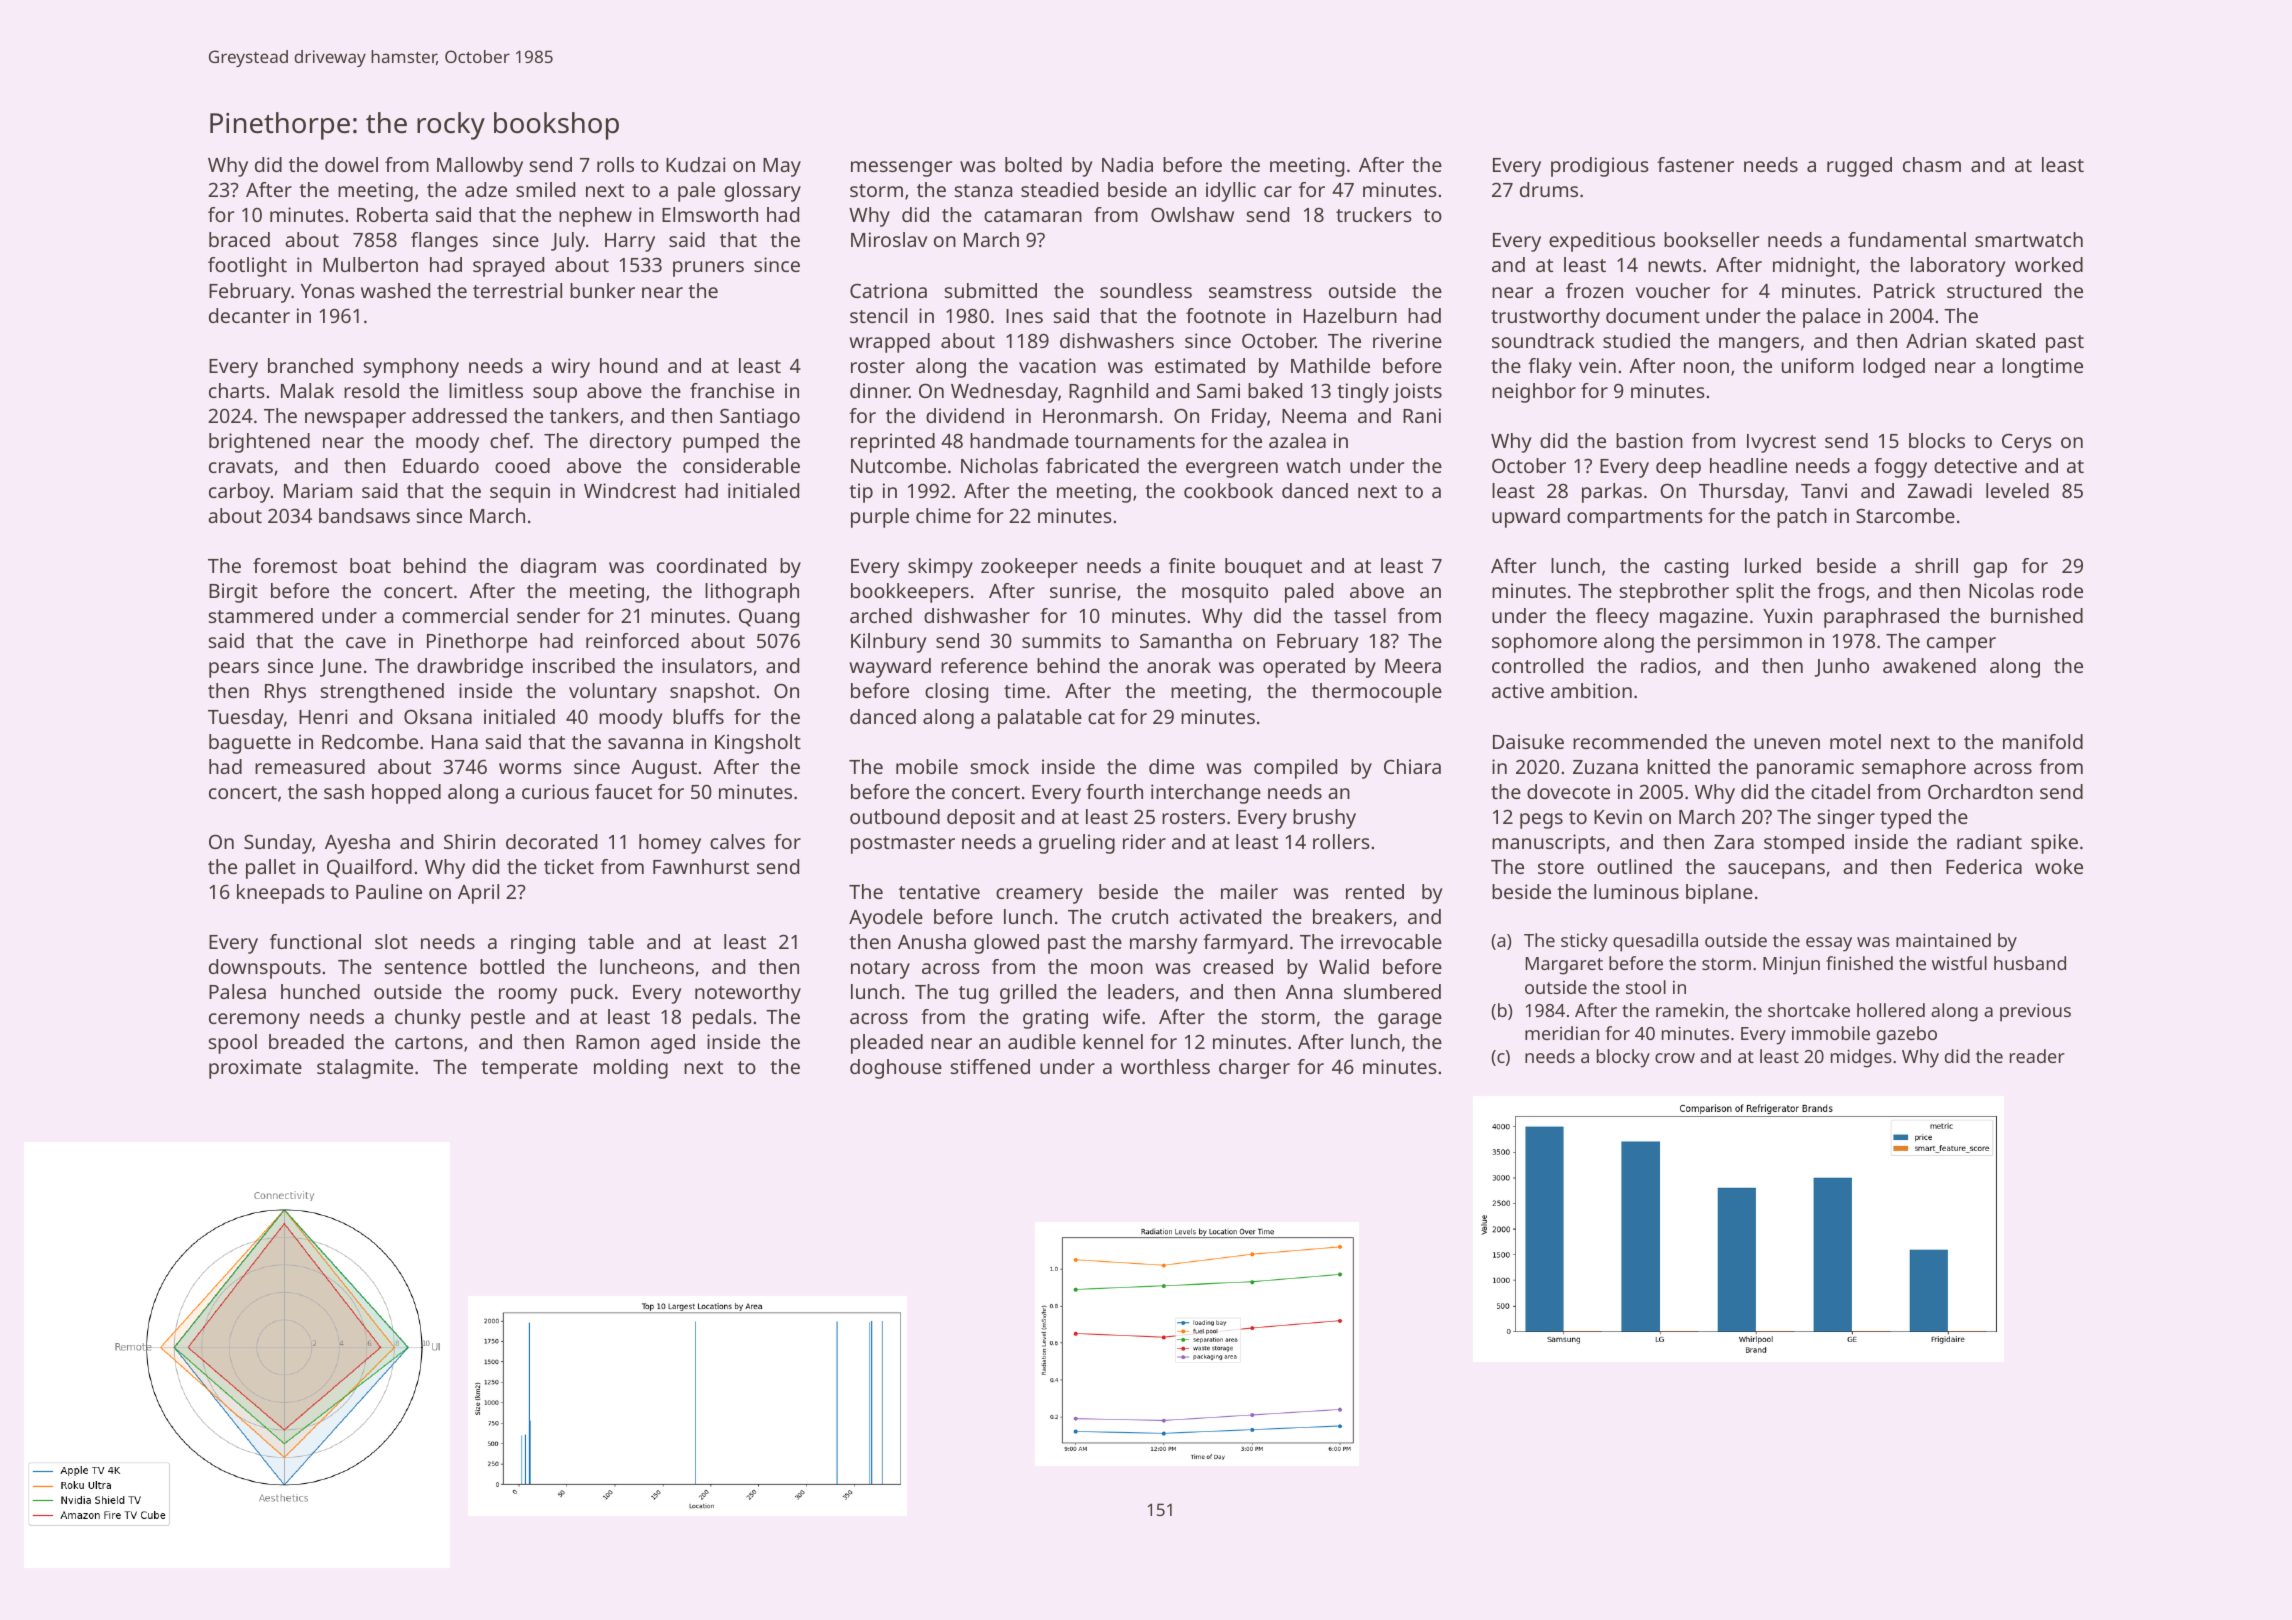 This page has width=2292, height=1620. Describe the element at coordinates (1832, 318) in the page. I see `palace` at that location.
